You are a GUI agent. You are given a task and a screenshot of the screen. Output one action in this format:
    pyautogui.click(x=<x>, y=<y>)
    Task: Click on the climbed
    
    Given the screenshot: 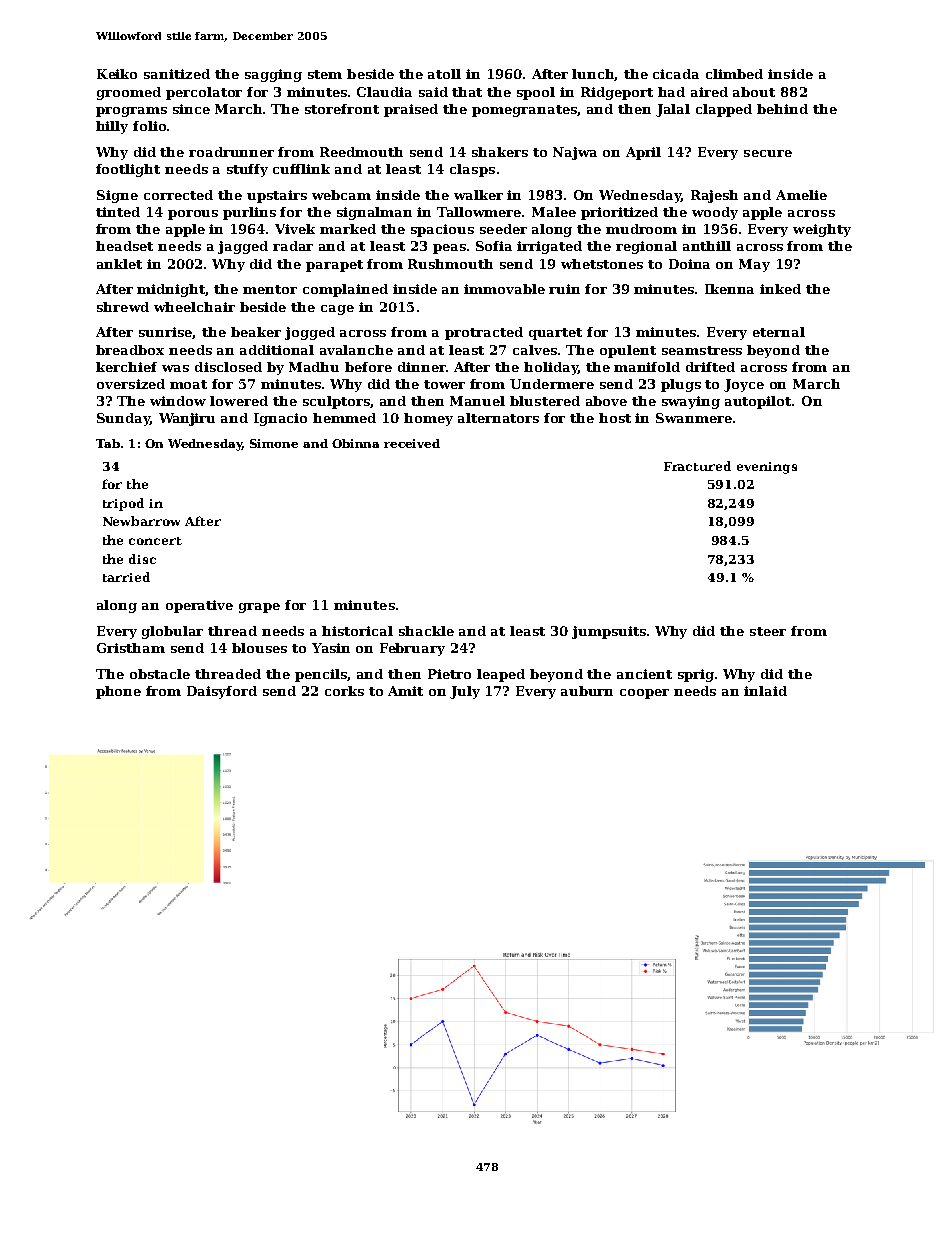 What is the action you would take?
    pyautogui.click(x=734, y=74)
